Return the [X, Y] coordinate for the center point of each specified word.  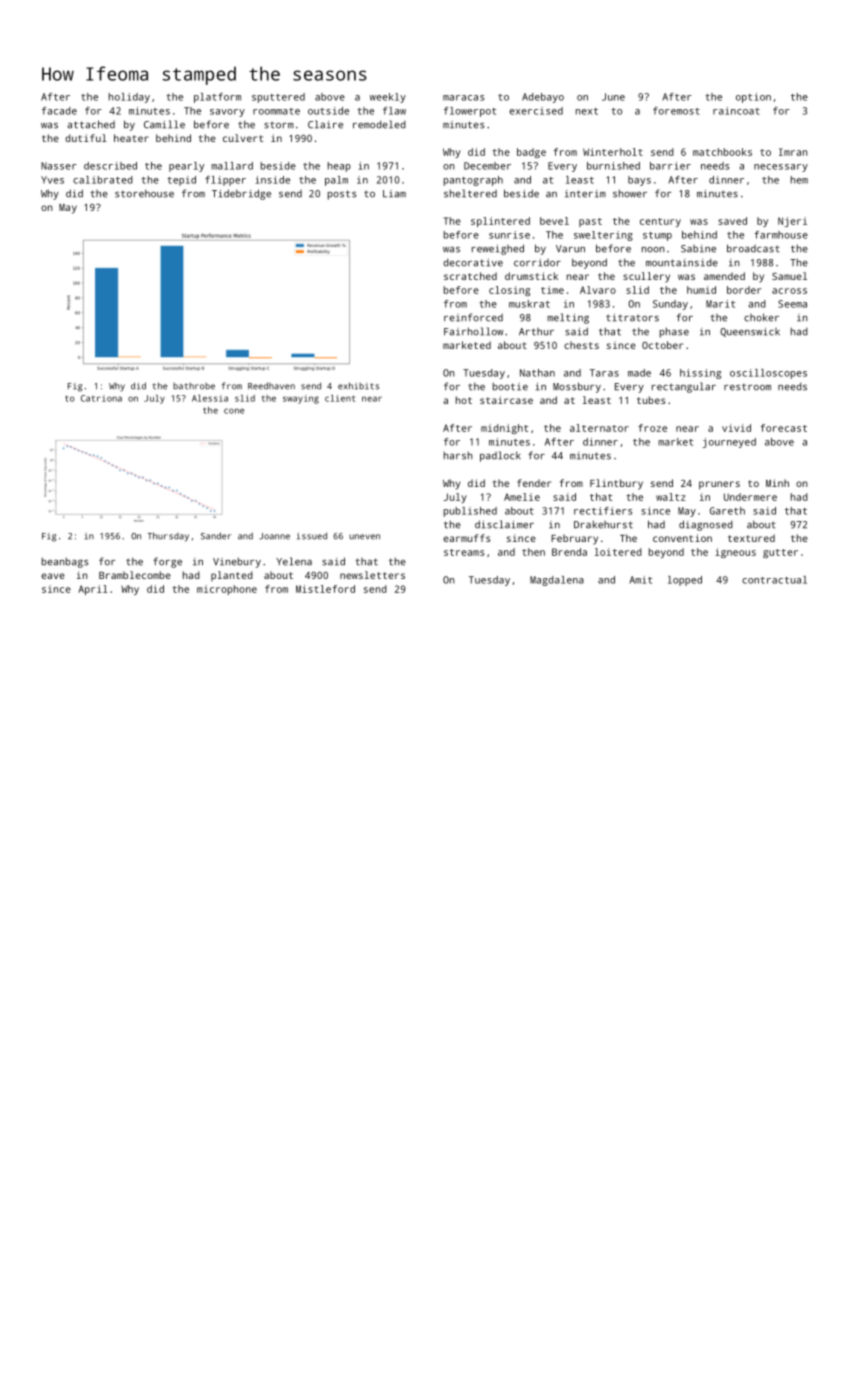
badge [531, 153]
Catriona [101, 398]
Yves [52, 180]
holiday [129, 98]
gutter [780, 553]
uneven [364, 537]
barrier [670, 166]
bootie [510, 386]
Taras [604, 373]
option [753, 98]
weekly [388, 98]
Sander [216, 536]
